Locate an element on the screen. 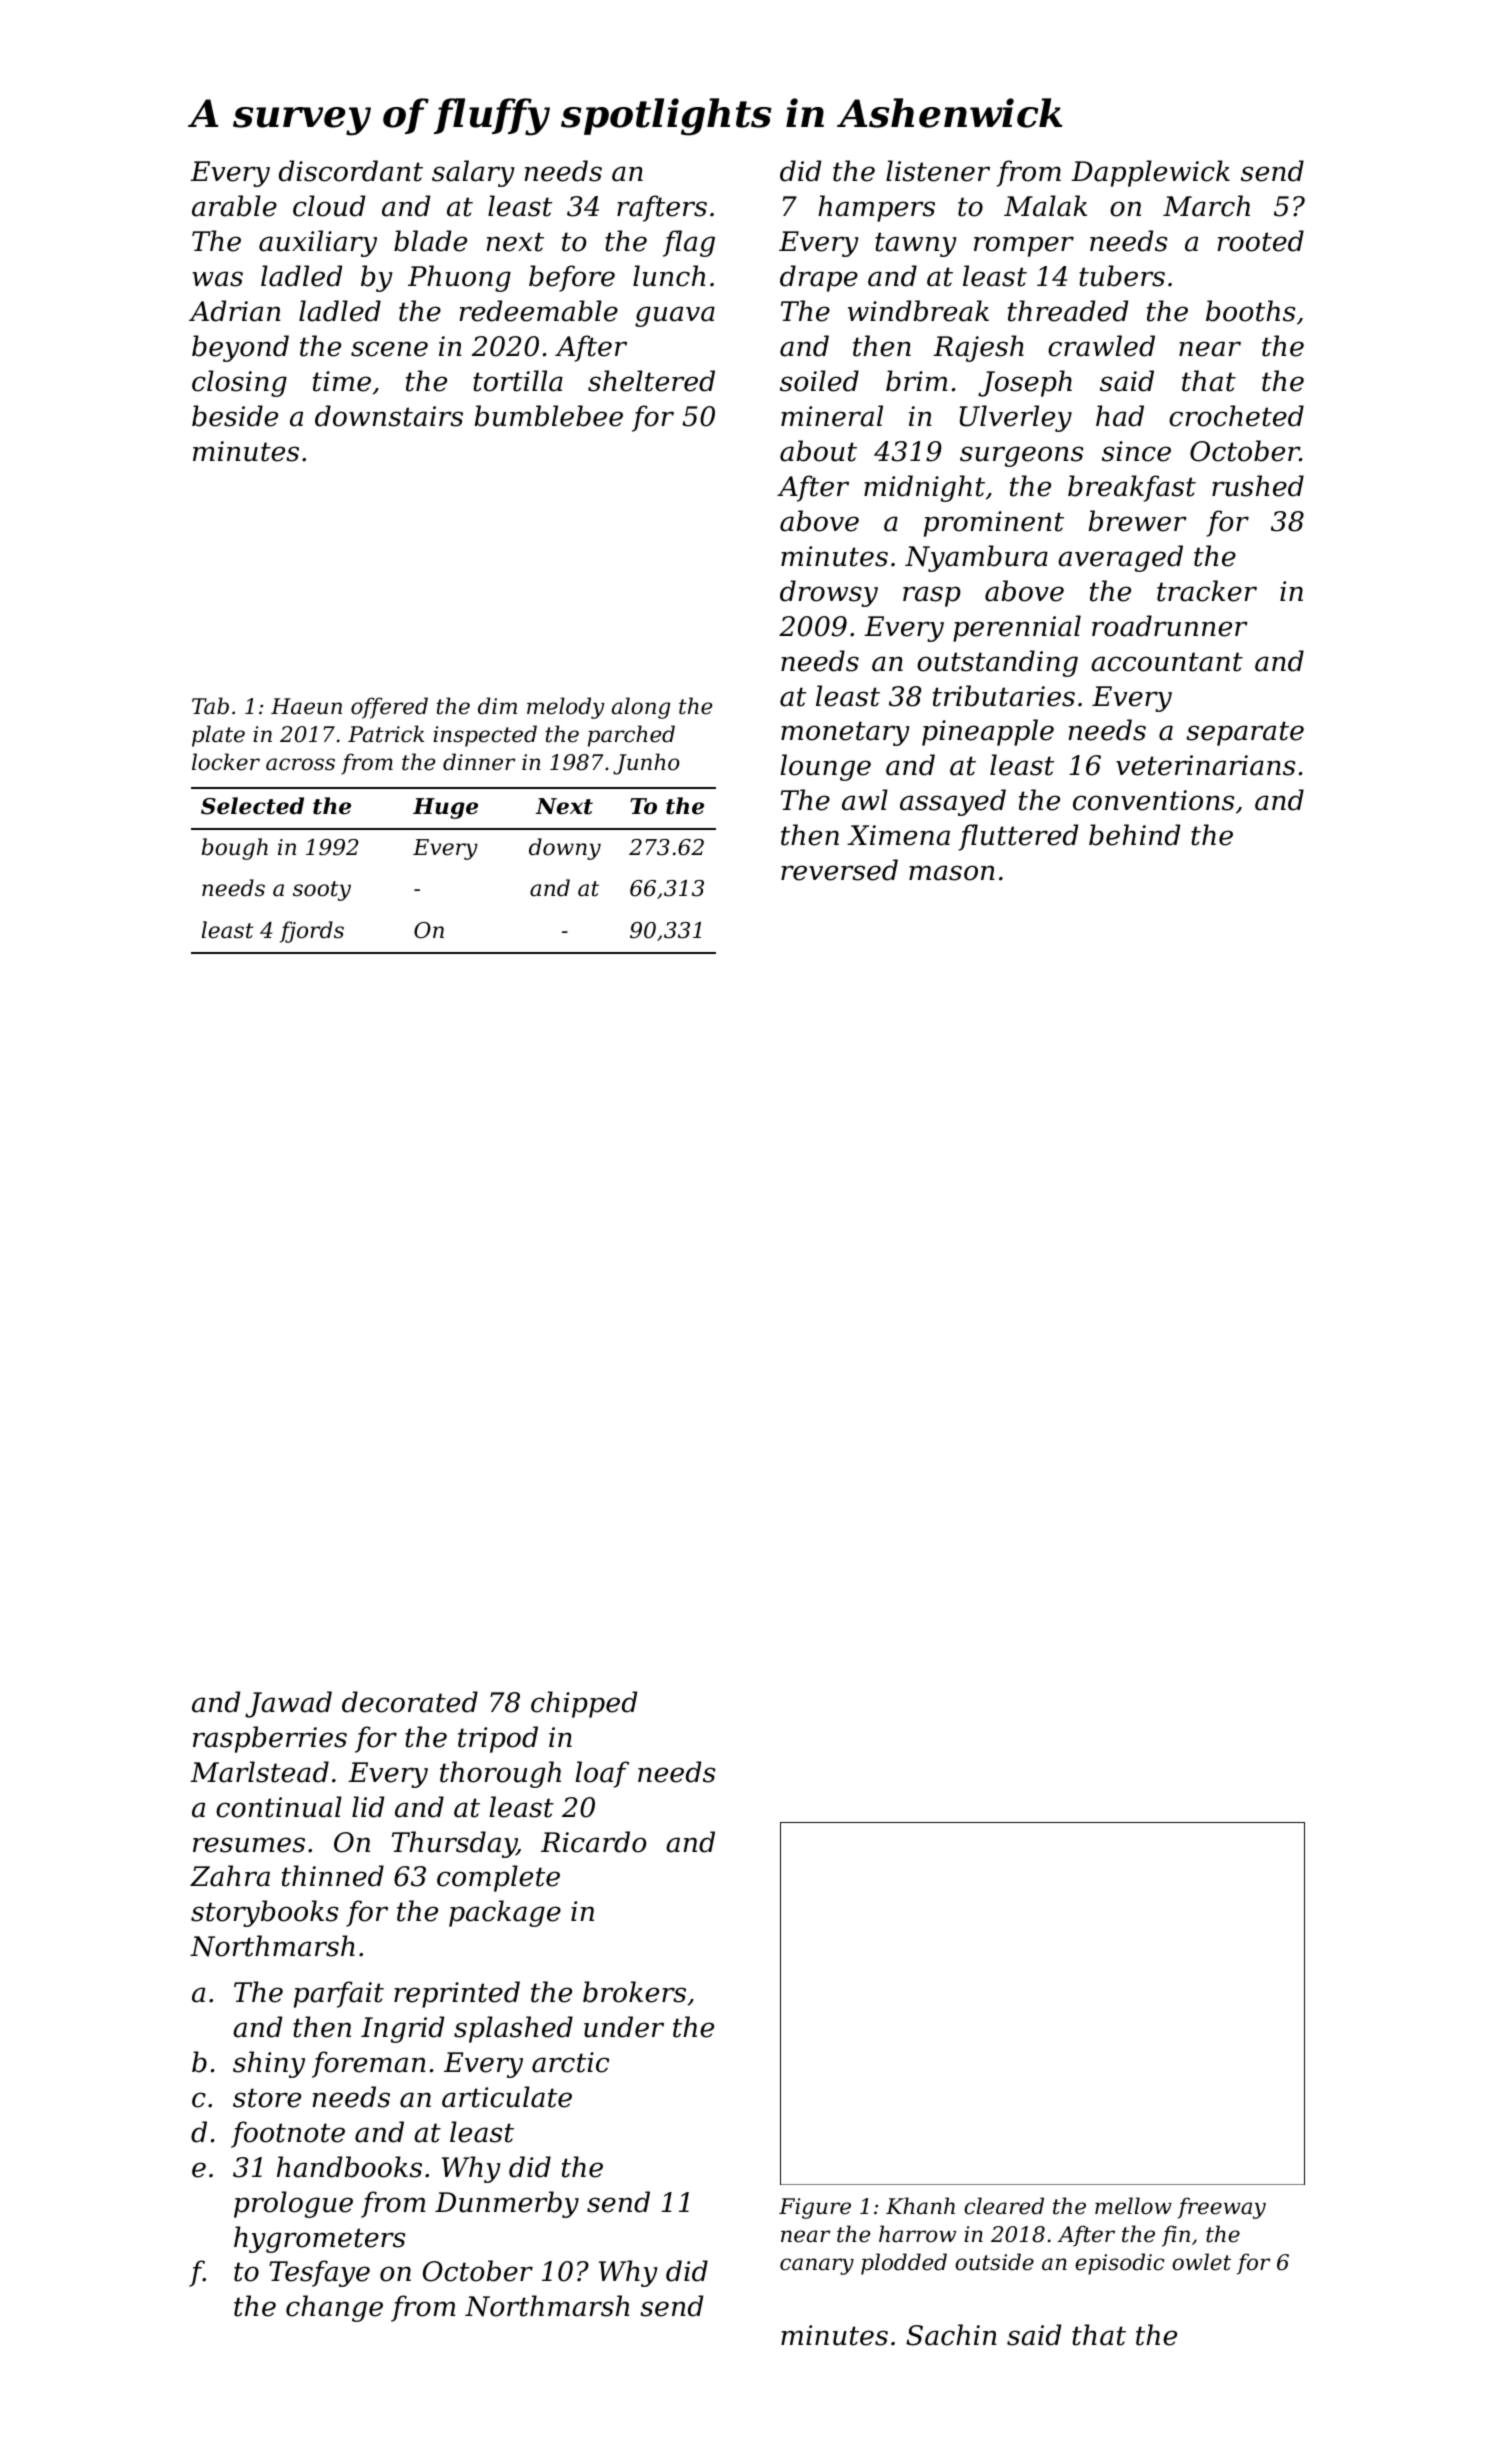  behind is located at coordinates (1134, 835).
